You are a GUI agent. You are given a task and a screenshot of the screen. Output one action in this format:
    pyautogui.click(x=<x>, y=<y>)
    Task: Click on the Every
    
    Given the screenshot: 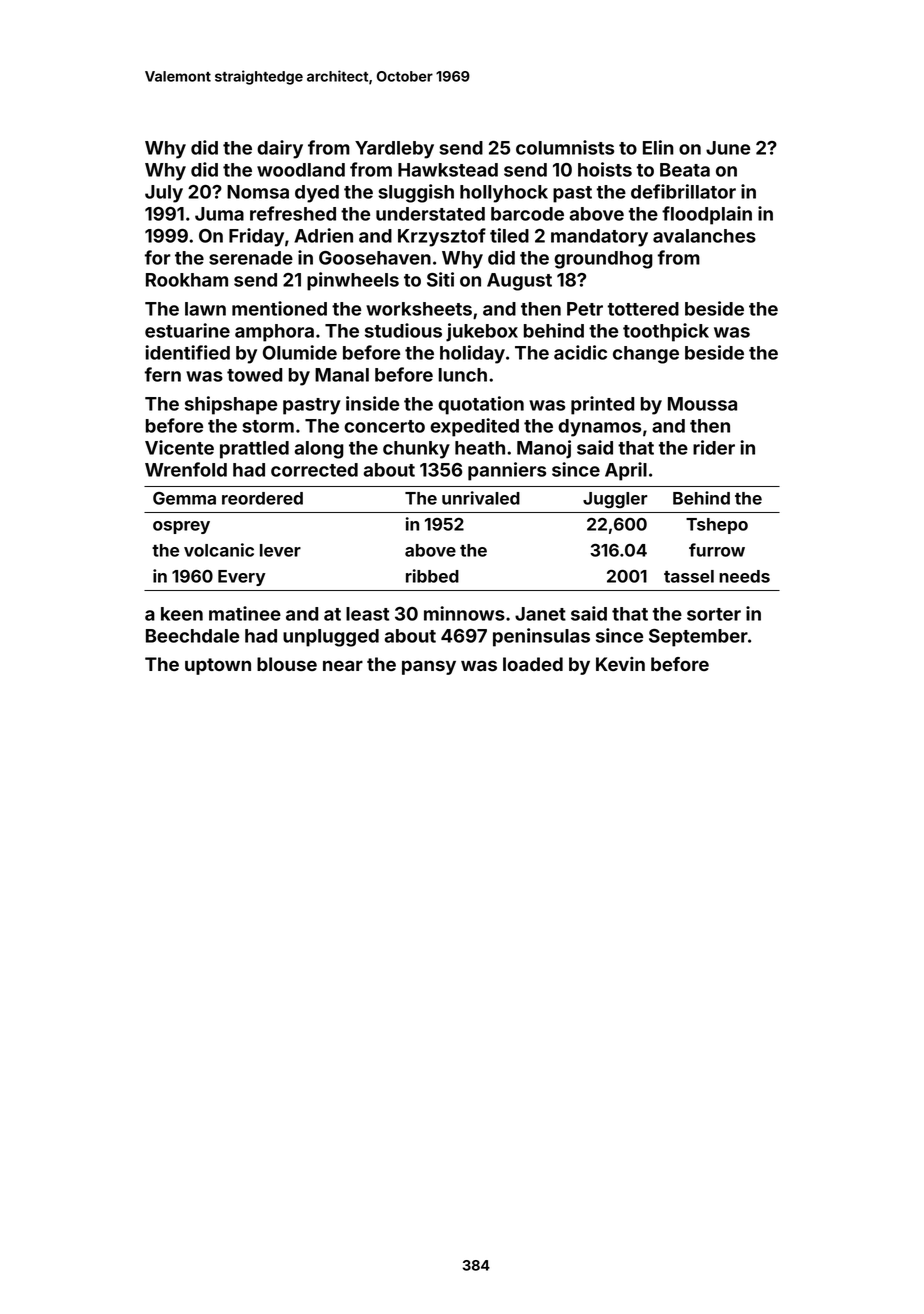 What is the action you would take?
    pyautogui.click(x=242, y=578)
